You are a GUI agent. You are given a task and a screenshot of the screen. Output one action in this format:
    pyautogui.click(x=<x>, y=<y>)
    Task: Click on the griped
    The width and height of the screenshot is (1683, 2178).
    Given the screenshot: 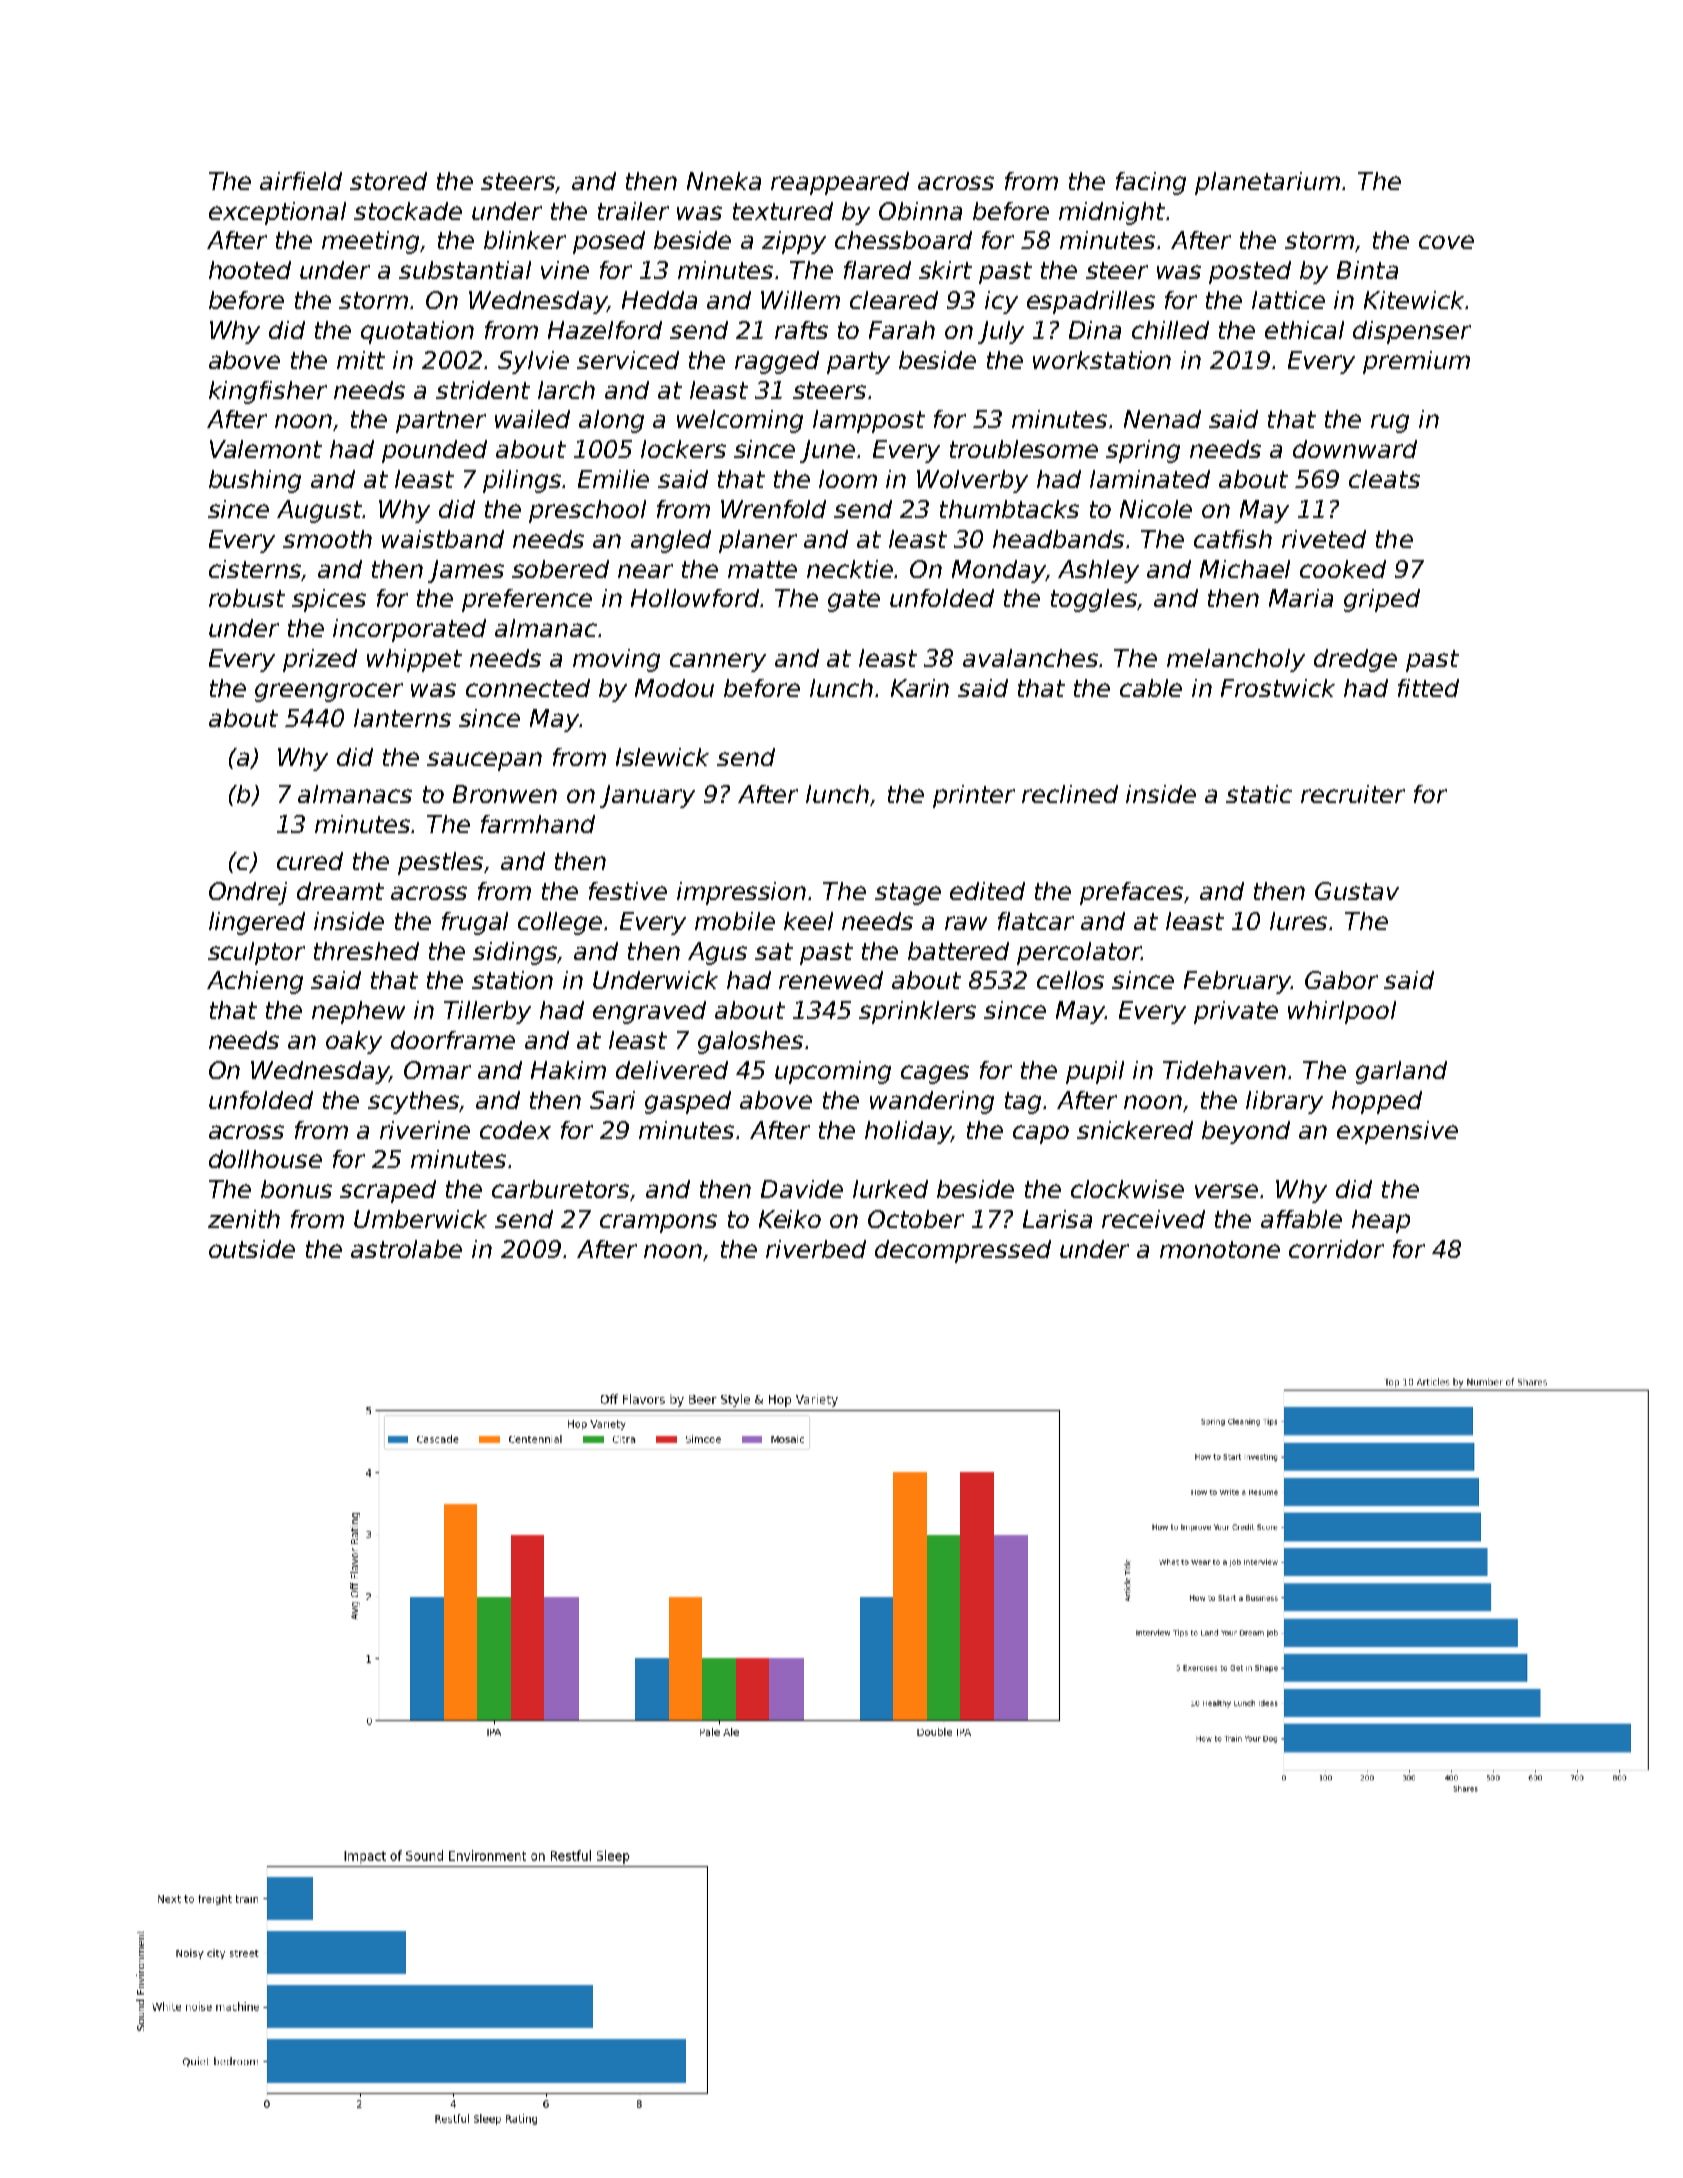 What is the action you would take?
    pyautogui.click(x=1382, y=600)
